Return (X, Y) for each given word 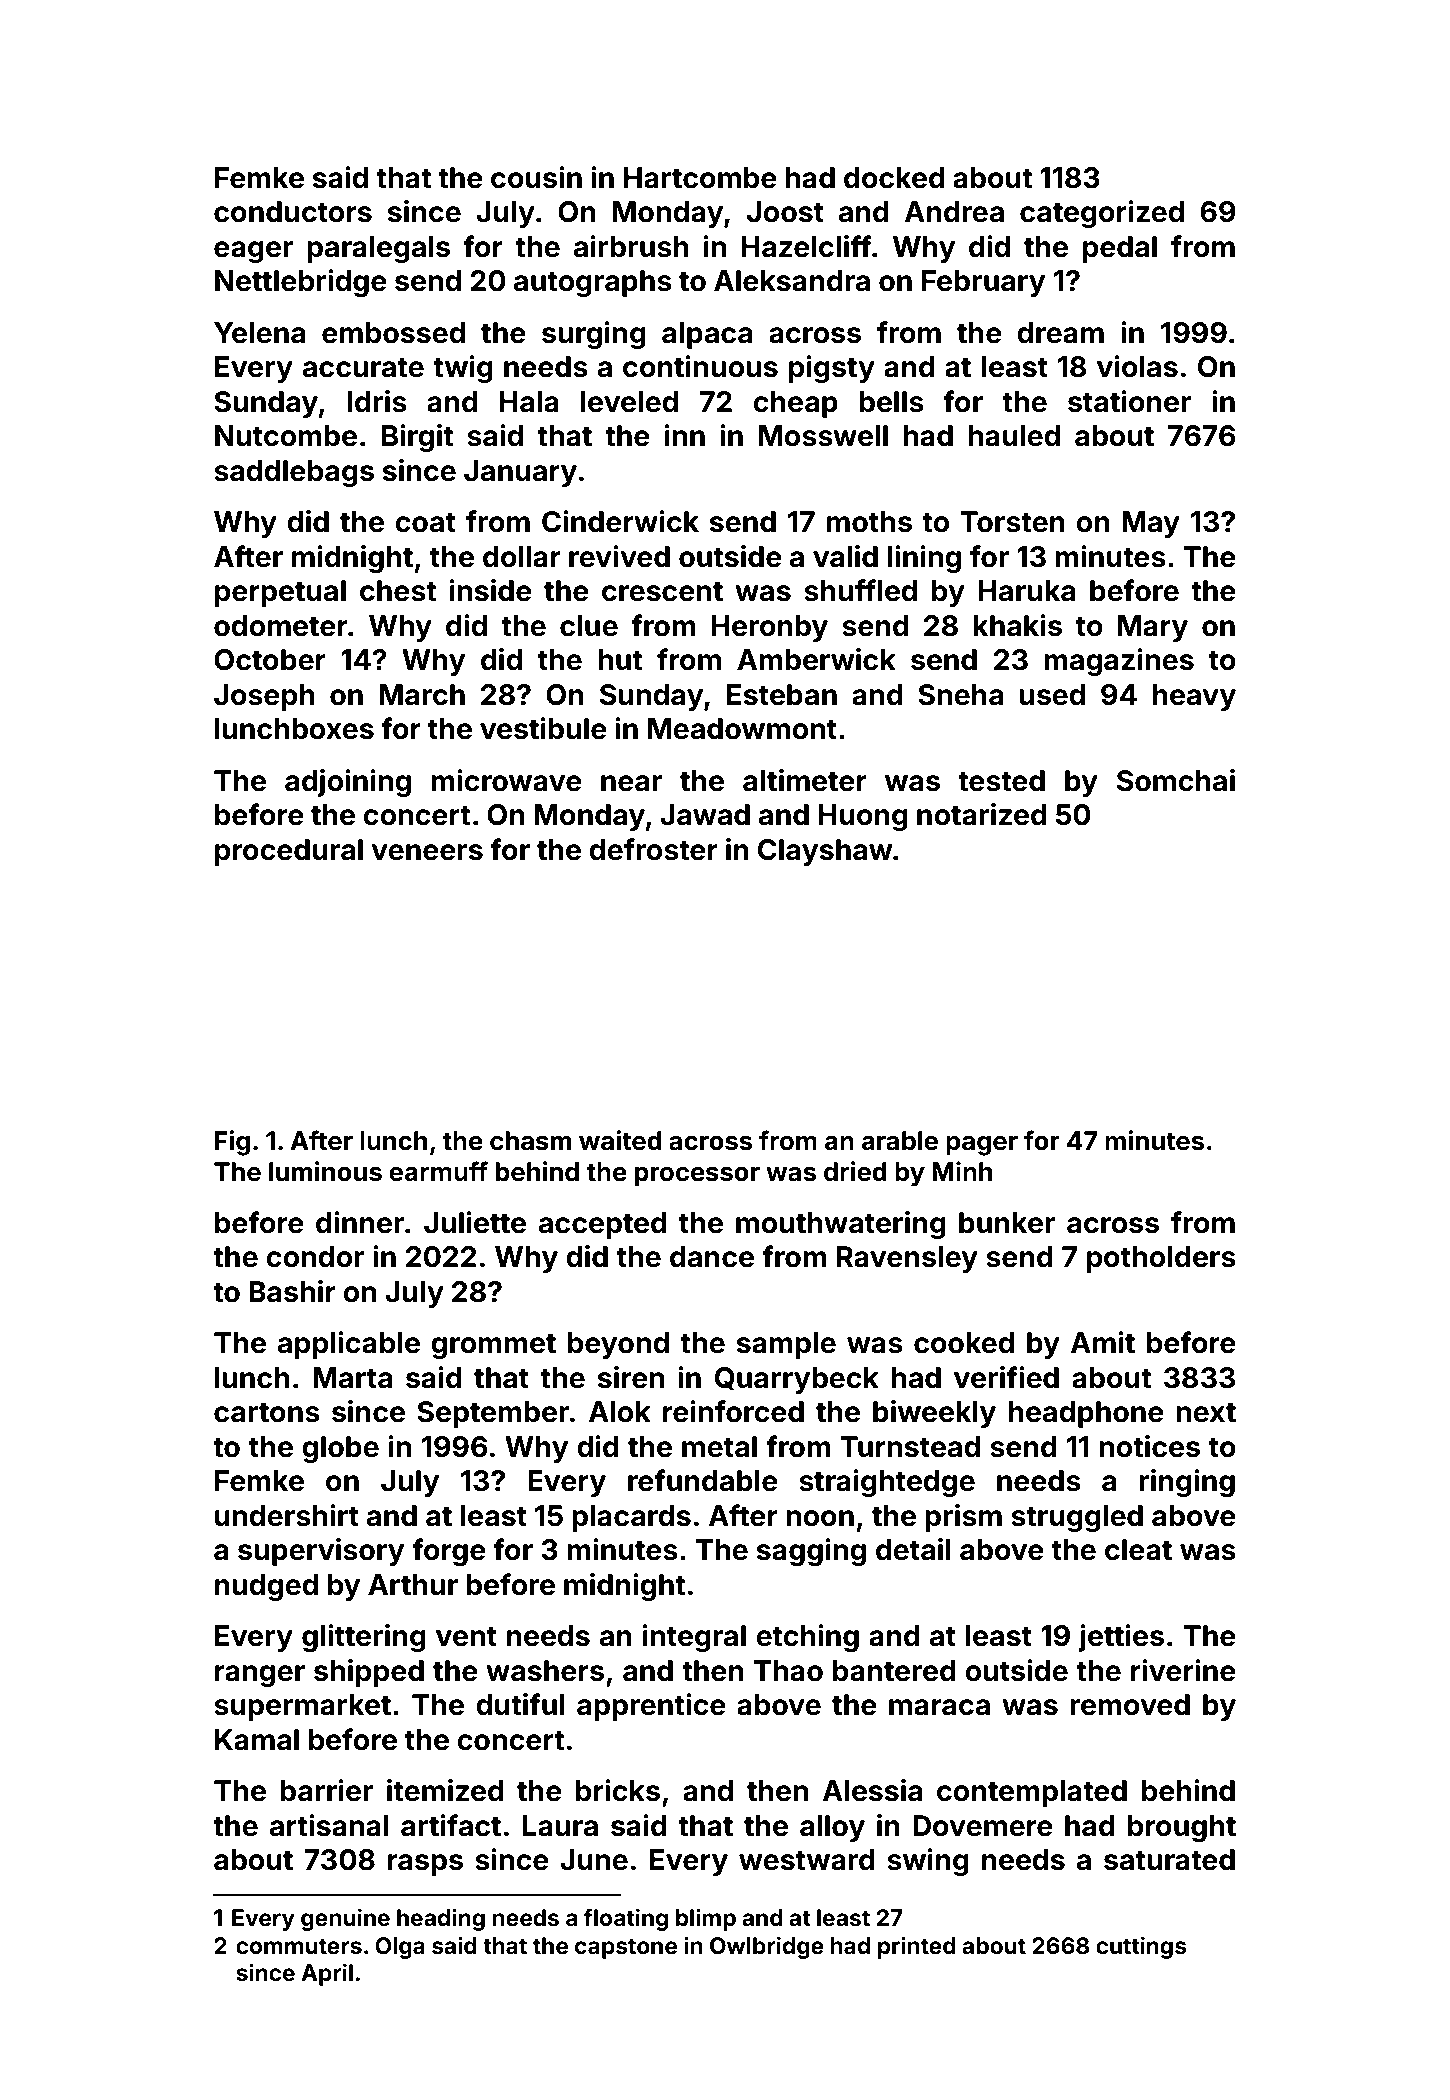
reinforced (733, 1411)
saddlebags (294, 473)
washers (545, 1671)
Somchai (1176, 780)
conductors (293, 212)
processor (697, 1177)
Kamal (257, 1740)
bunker (1007, 1223)
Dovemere (983, 1826)
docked (894, 178)
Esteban (782, 695)
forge (449, 1552)
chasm (530, 1141)
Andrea (954, 212)
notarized (982, 814)
